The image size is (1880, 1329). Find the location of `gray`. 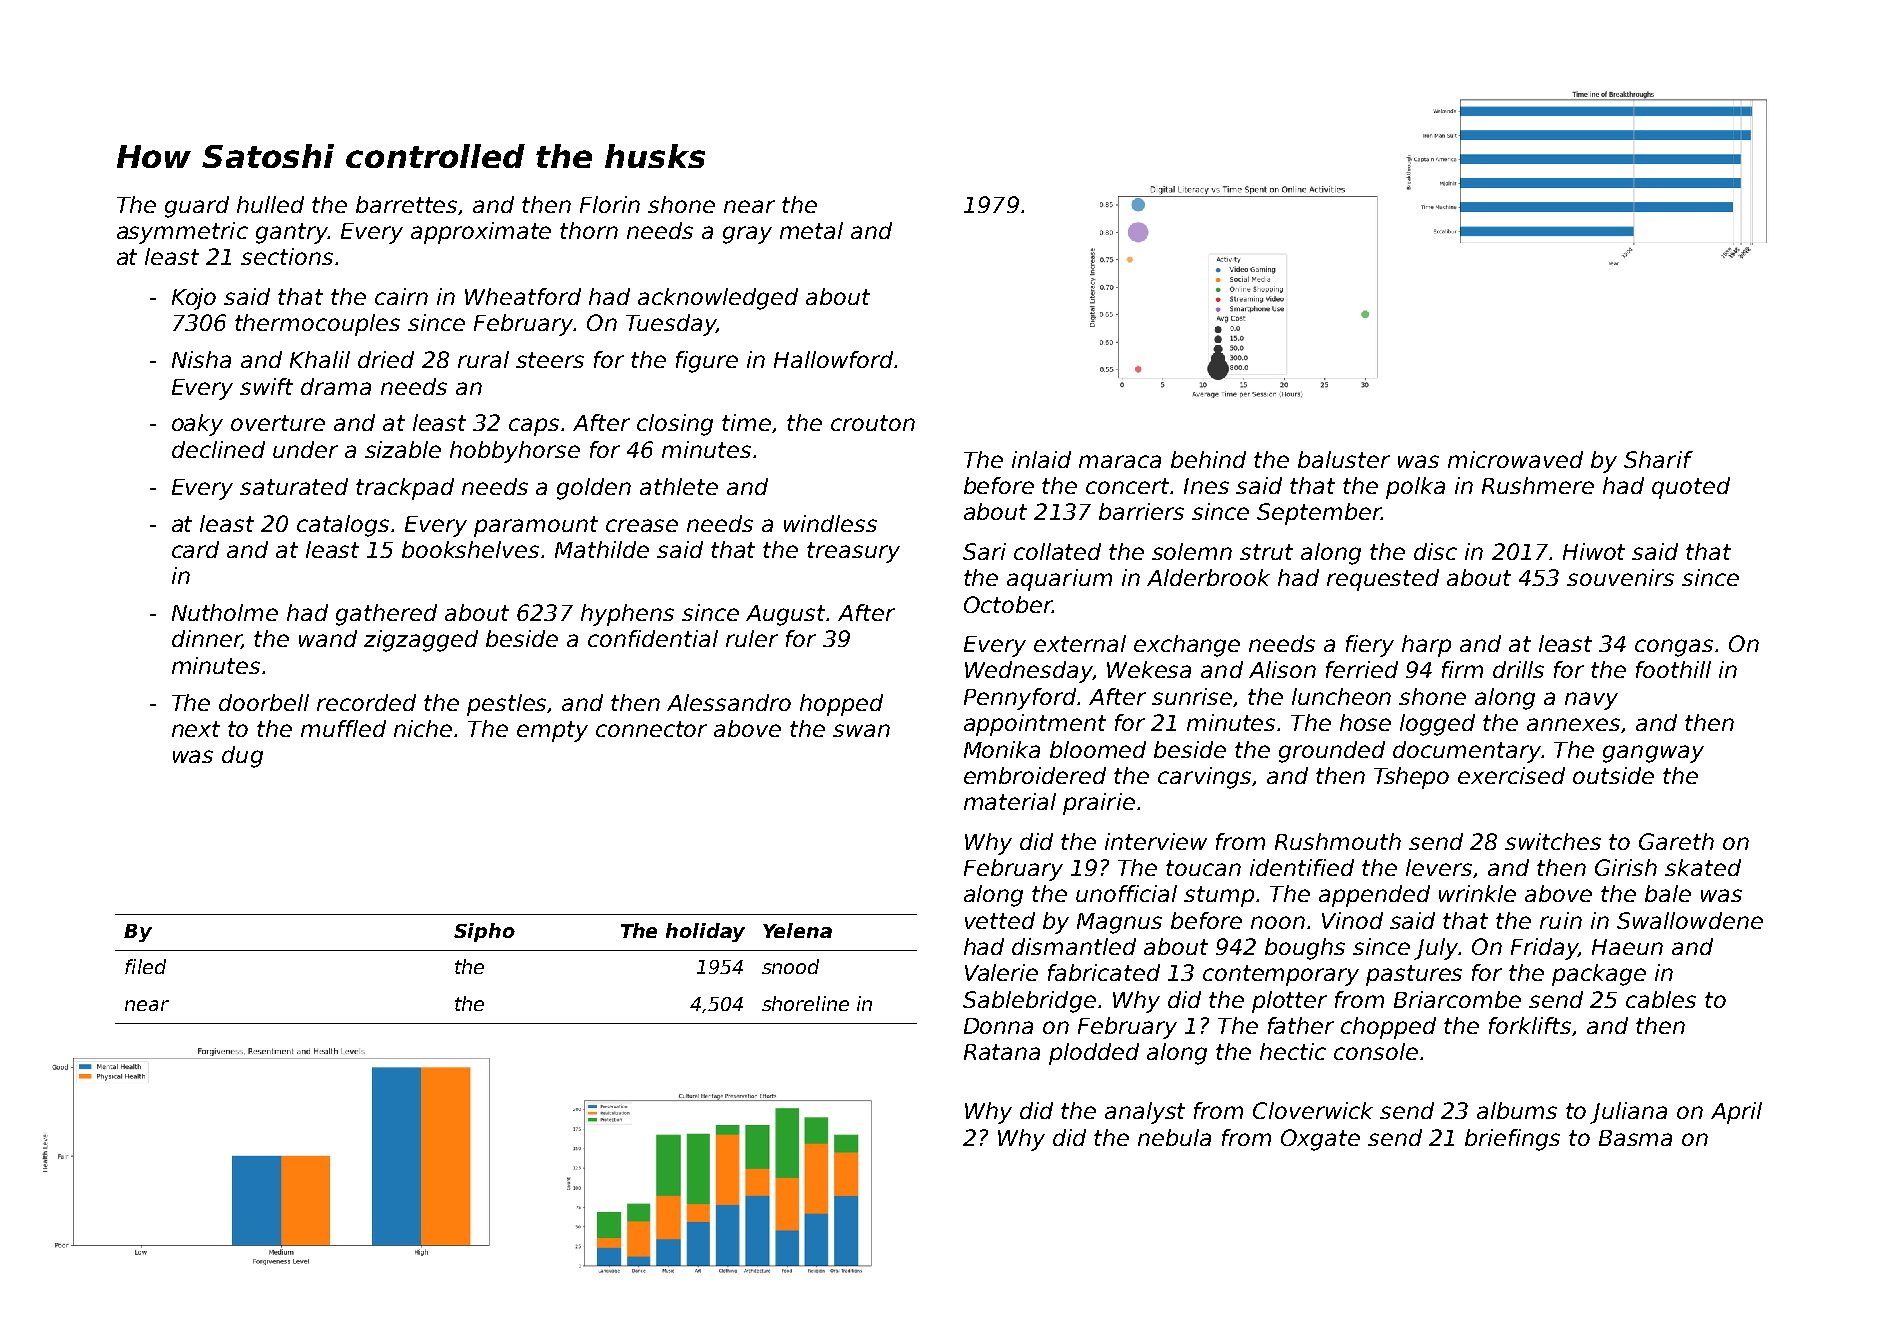

gray is located at coordinates (747, 235).
